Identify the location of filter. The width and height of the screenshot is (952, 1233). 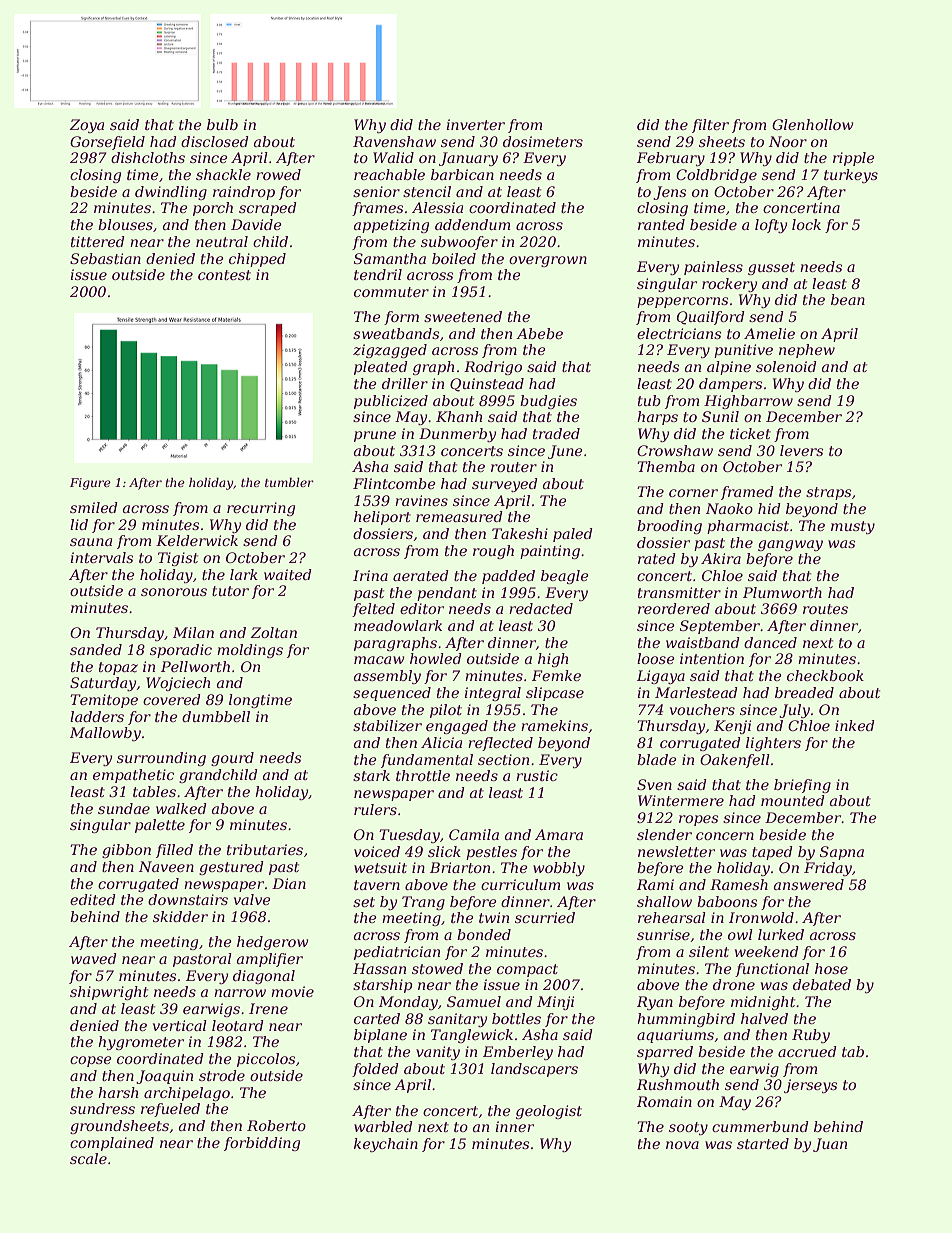
(710, 126).
